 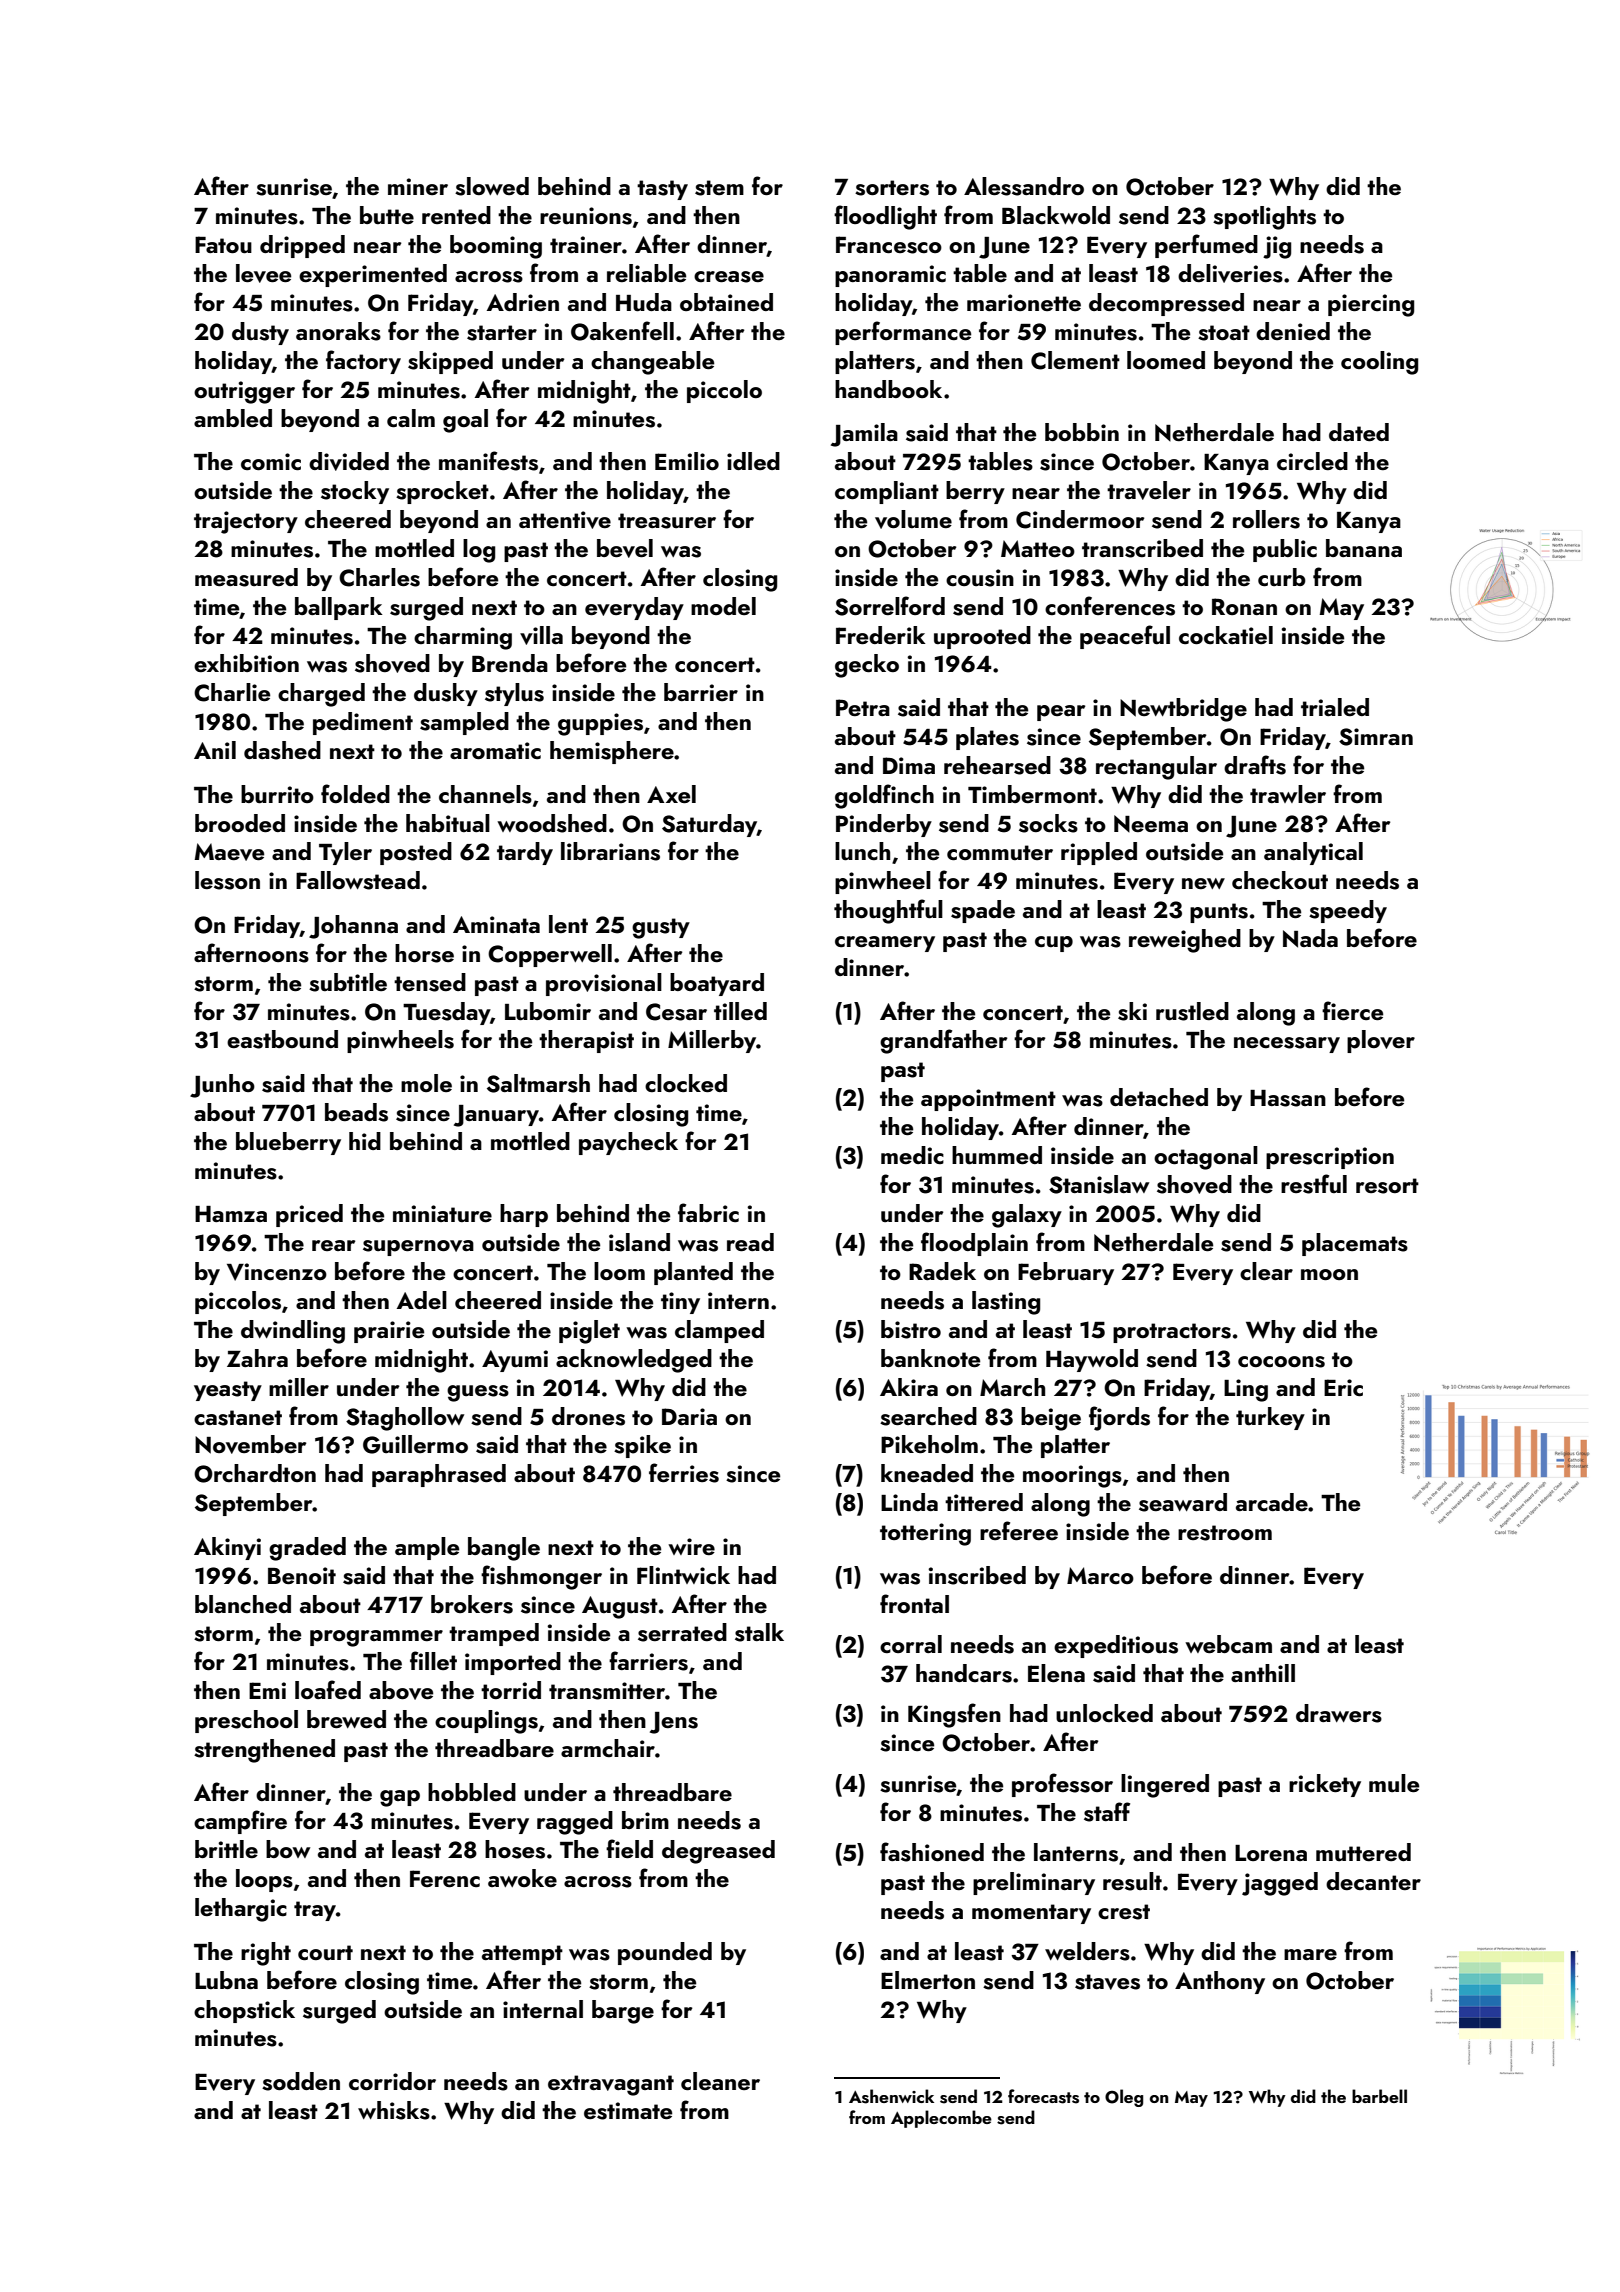 What do you see at coordinates (862, 851) in the screenshot?
I see `lunch` at bounding box center [862, 851].
